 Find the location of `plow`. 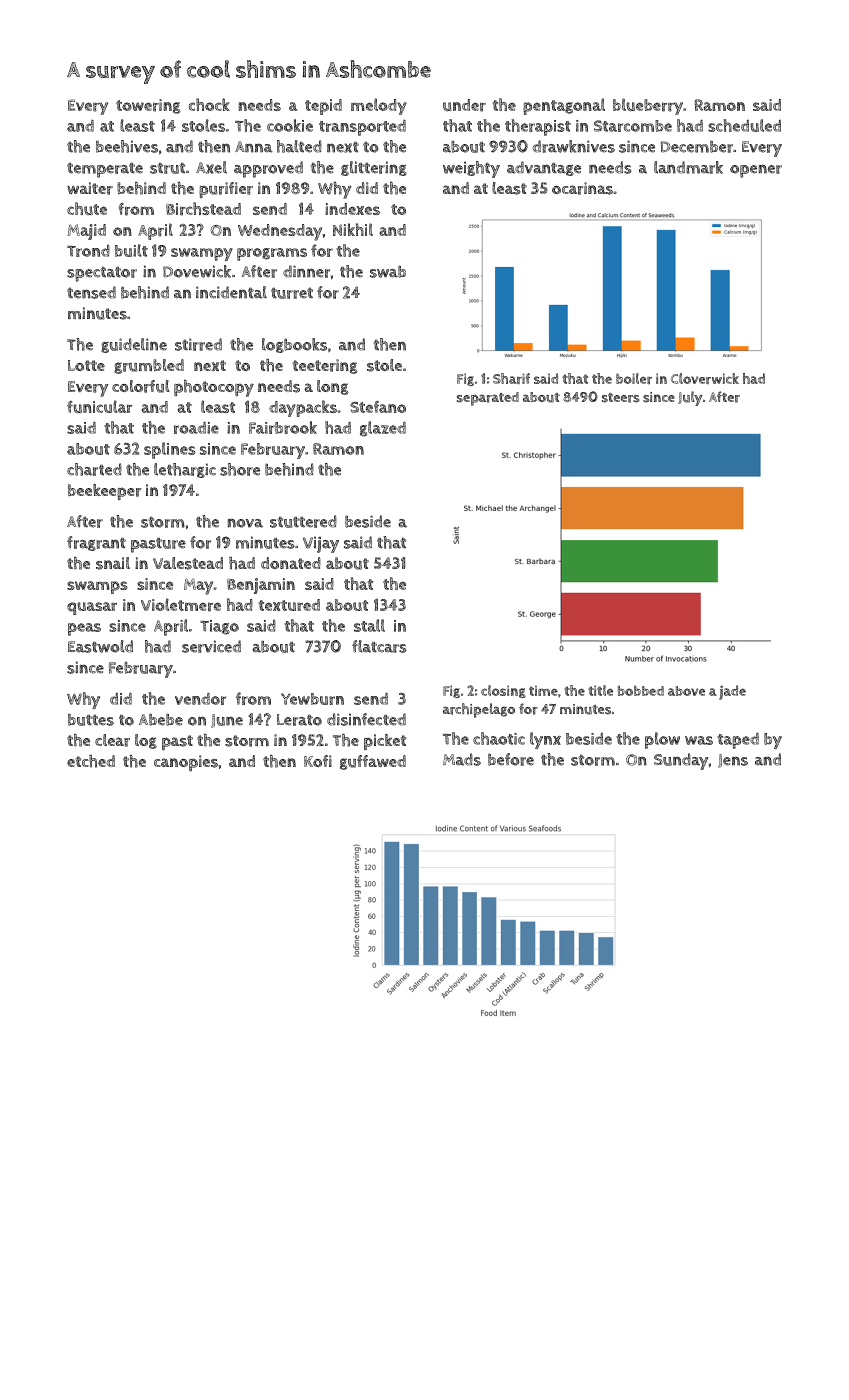

plow is located at coordinates (662, 740).
